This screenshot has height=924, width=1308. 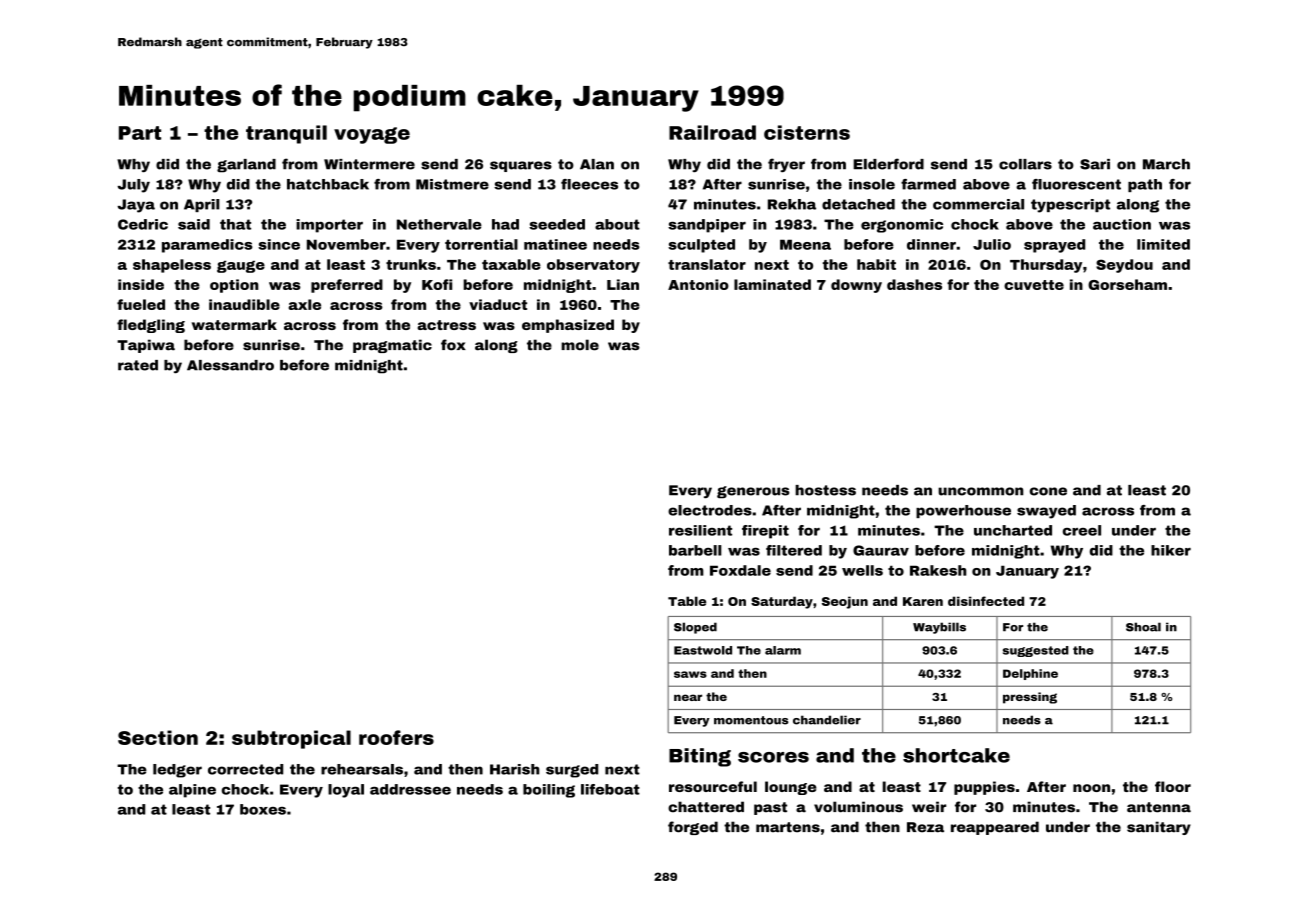 I want to click on boxes, so click(x=263, y=809).
